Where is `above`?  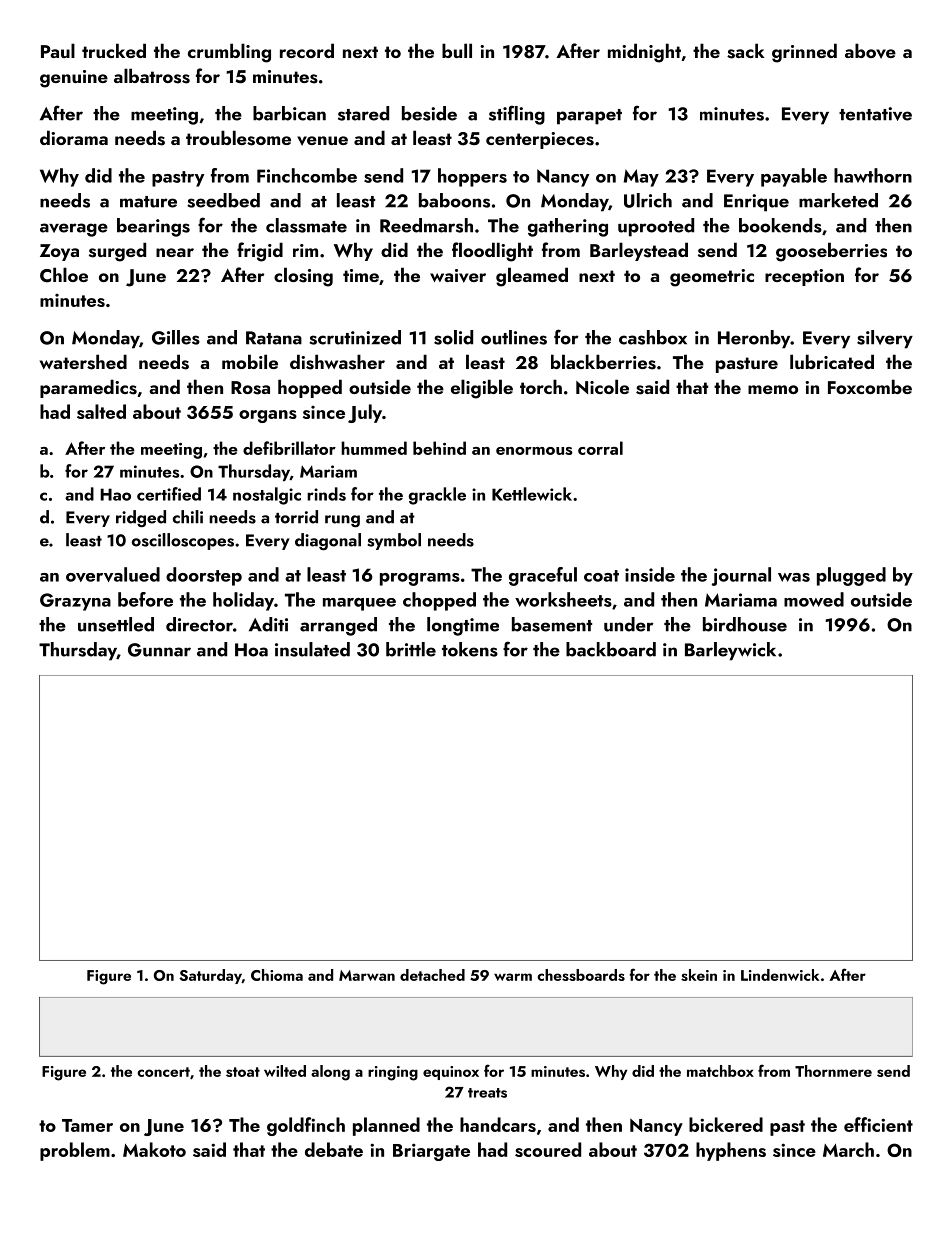 above is located at coordinates (870, 51).
